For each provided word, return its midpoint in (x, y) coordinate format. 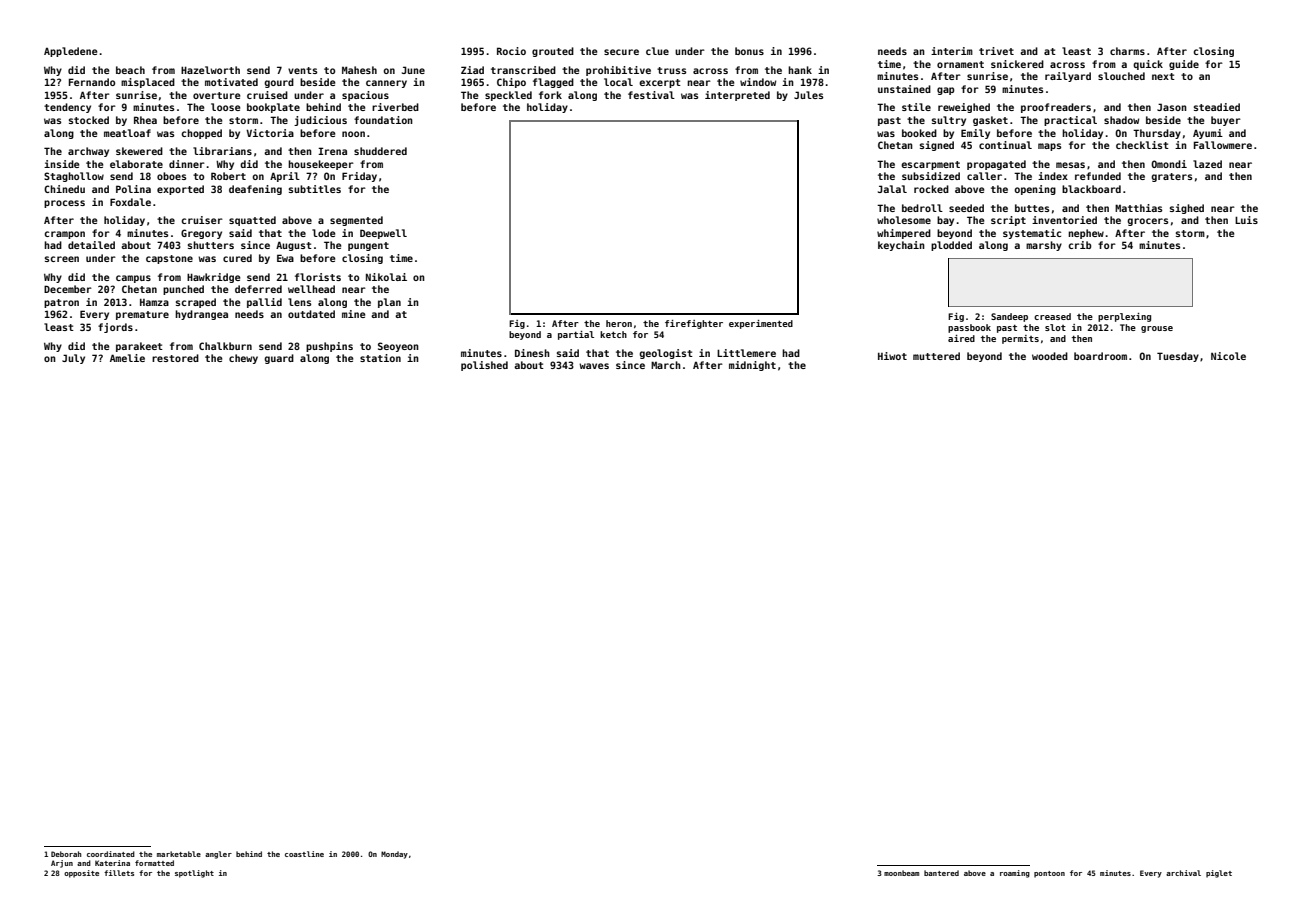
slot (1055, 327)
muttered (936, 356)
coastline (304, 854)
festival (651, 95)
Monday (394, 855)
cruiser (202, 220)
